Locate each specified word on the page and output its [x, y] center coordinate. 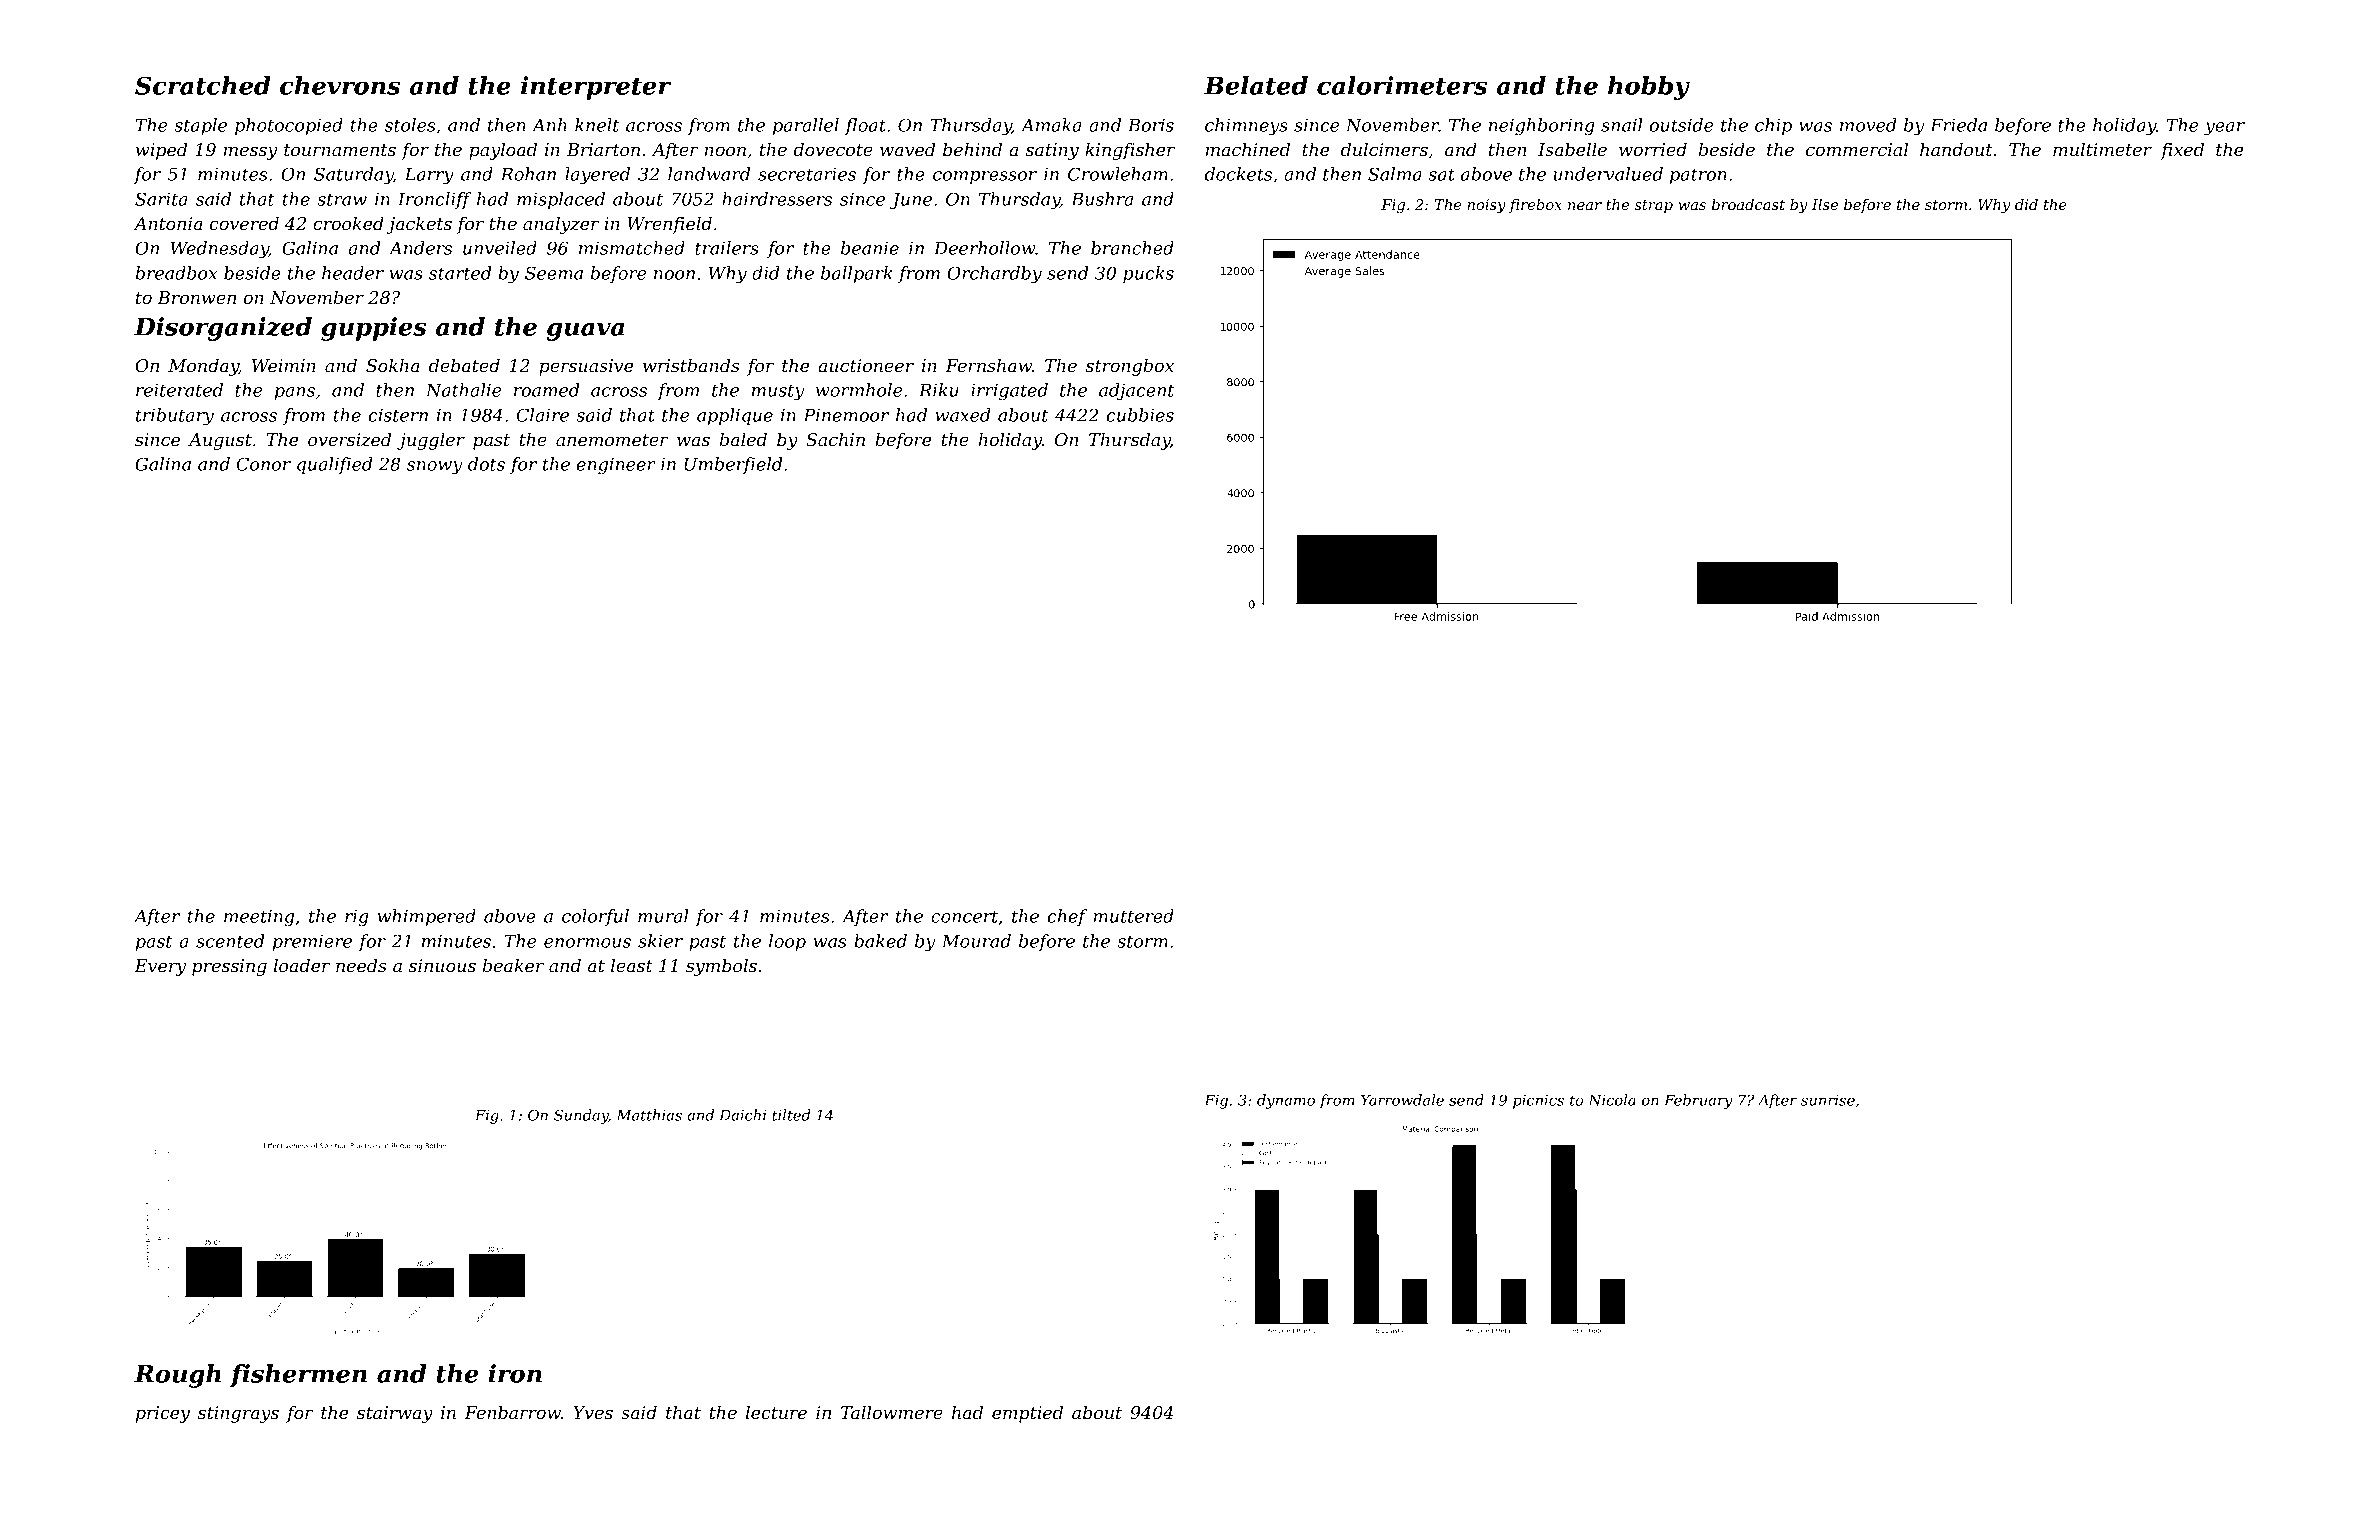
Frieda [1958, 125]
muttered [1133, 916]
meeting [259, 918]
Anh [549, 125]
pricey [163, 1414]
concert [964, 916]
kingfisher [1130, 151]
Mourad [976, 941]
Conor [264, 464]
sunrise [1828, 1100]
